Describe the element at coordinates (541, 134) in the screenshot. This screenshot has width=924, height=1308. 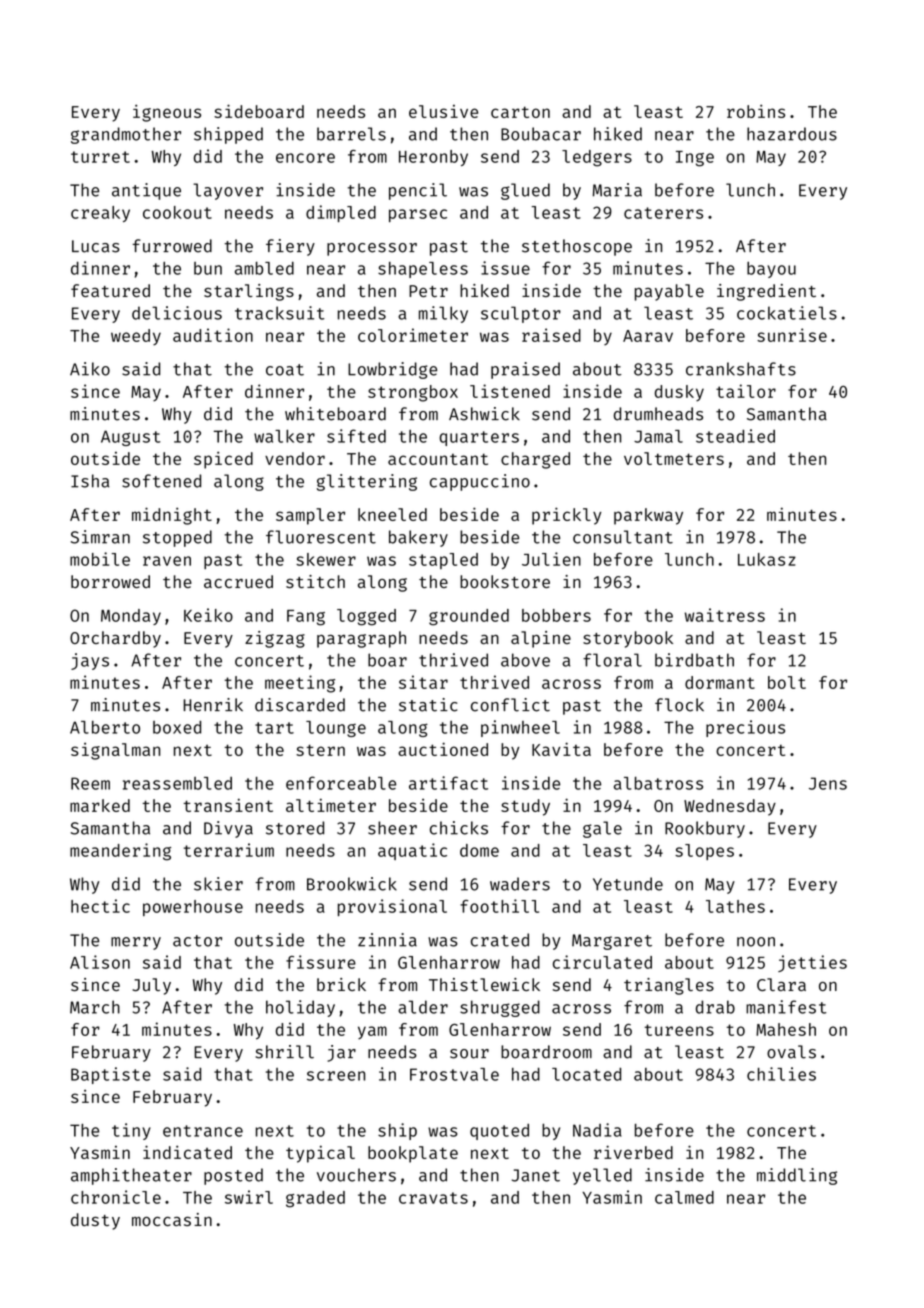
I see `Boubacar` at that location.
